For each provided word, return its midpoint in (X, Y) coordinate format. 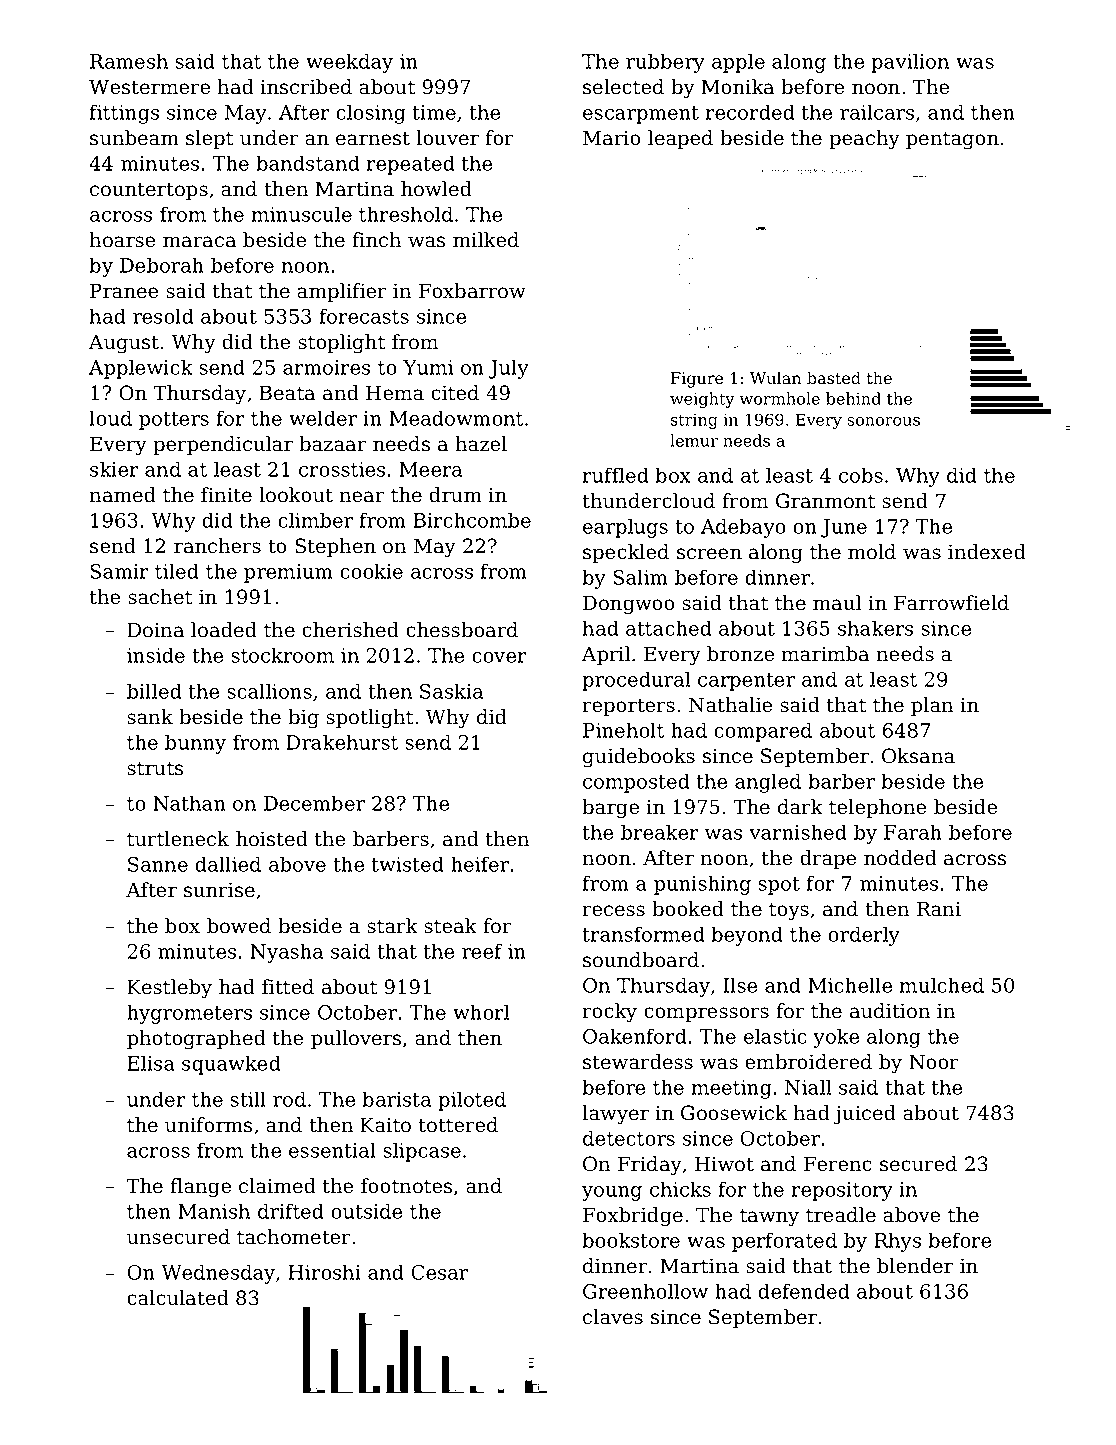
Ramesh (129, 61)
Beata (287, 393)
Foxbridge (633, 1217)
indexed (987, 552)
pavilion (910, 63)
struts (155, 768)
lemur (694, 440)
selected (623, 87)
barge (610, 809)
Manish (214, 1211)
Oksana (918, 756)
